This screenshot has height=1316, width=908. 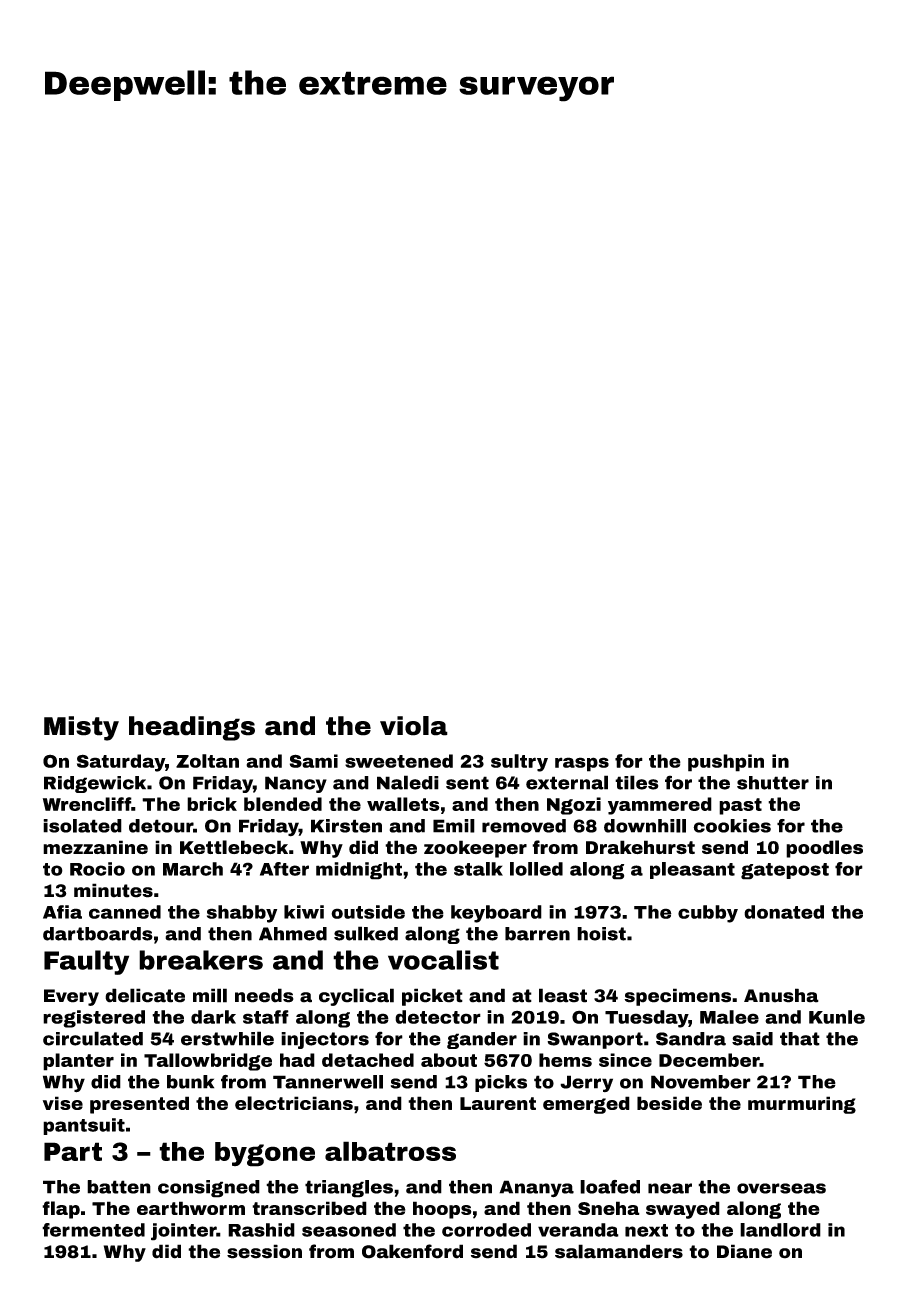 What do you see at coordinates (443, 960) in the screenshot?
I see `vocalist` at bounding box center [443, 960].
